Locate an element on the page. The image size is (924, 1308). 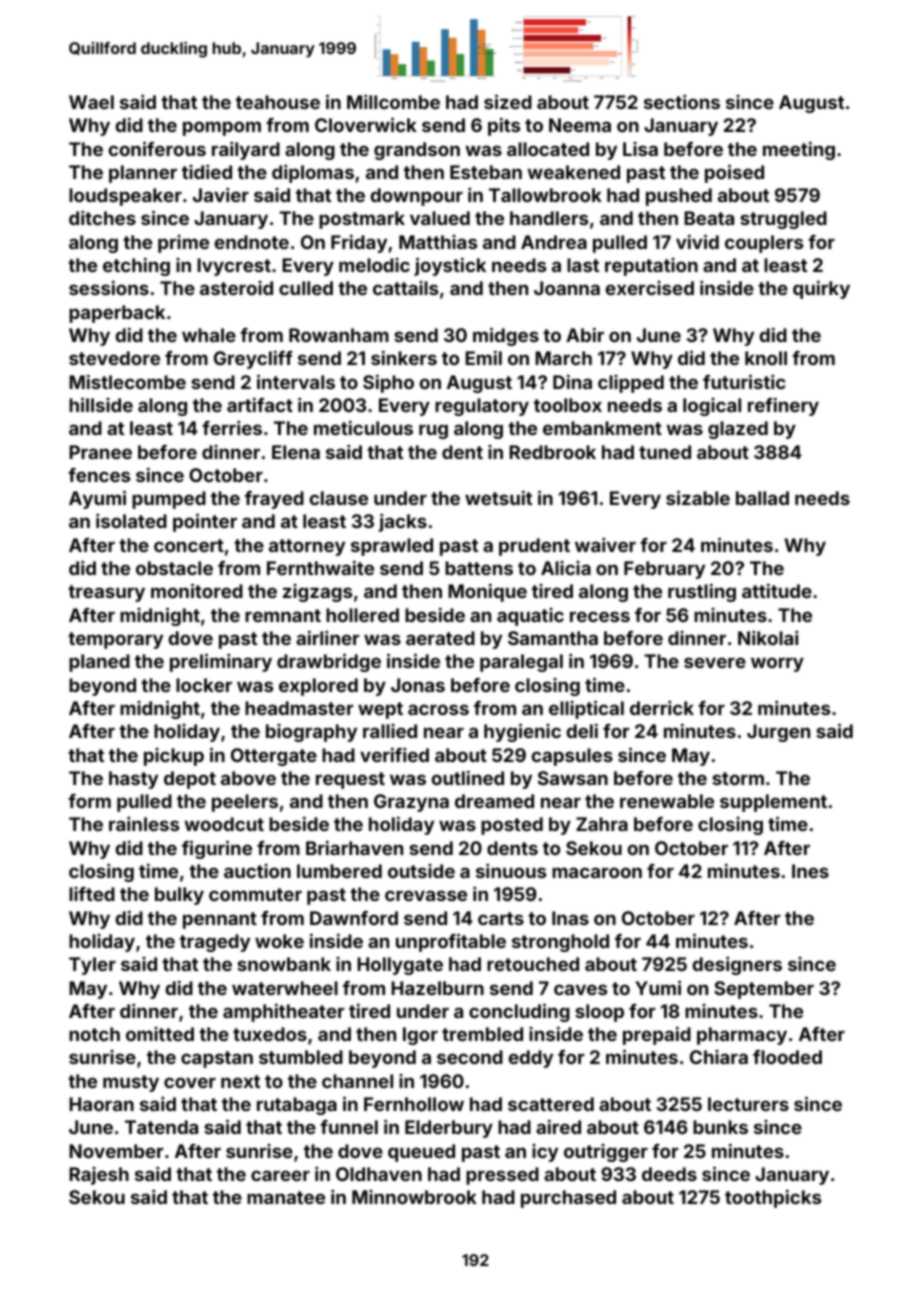
pressed is located at coordinates (502, 1176).
